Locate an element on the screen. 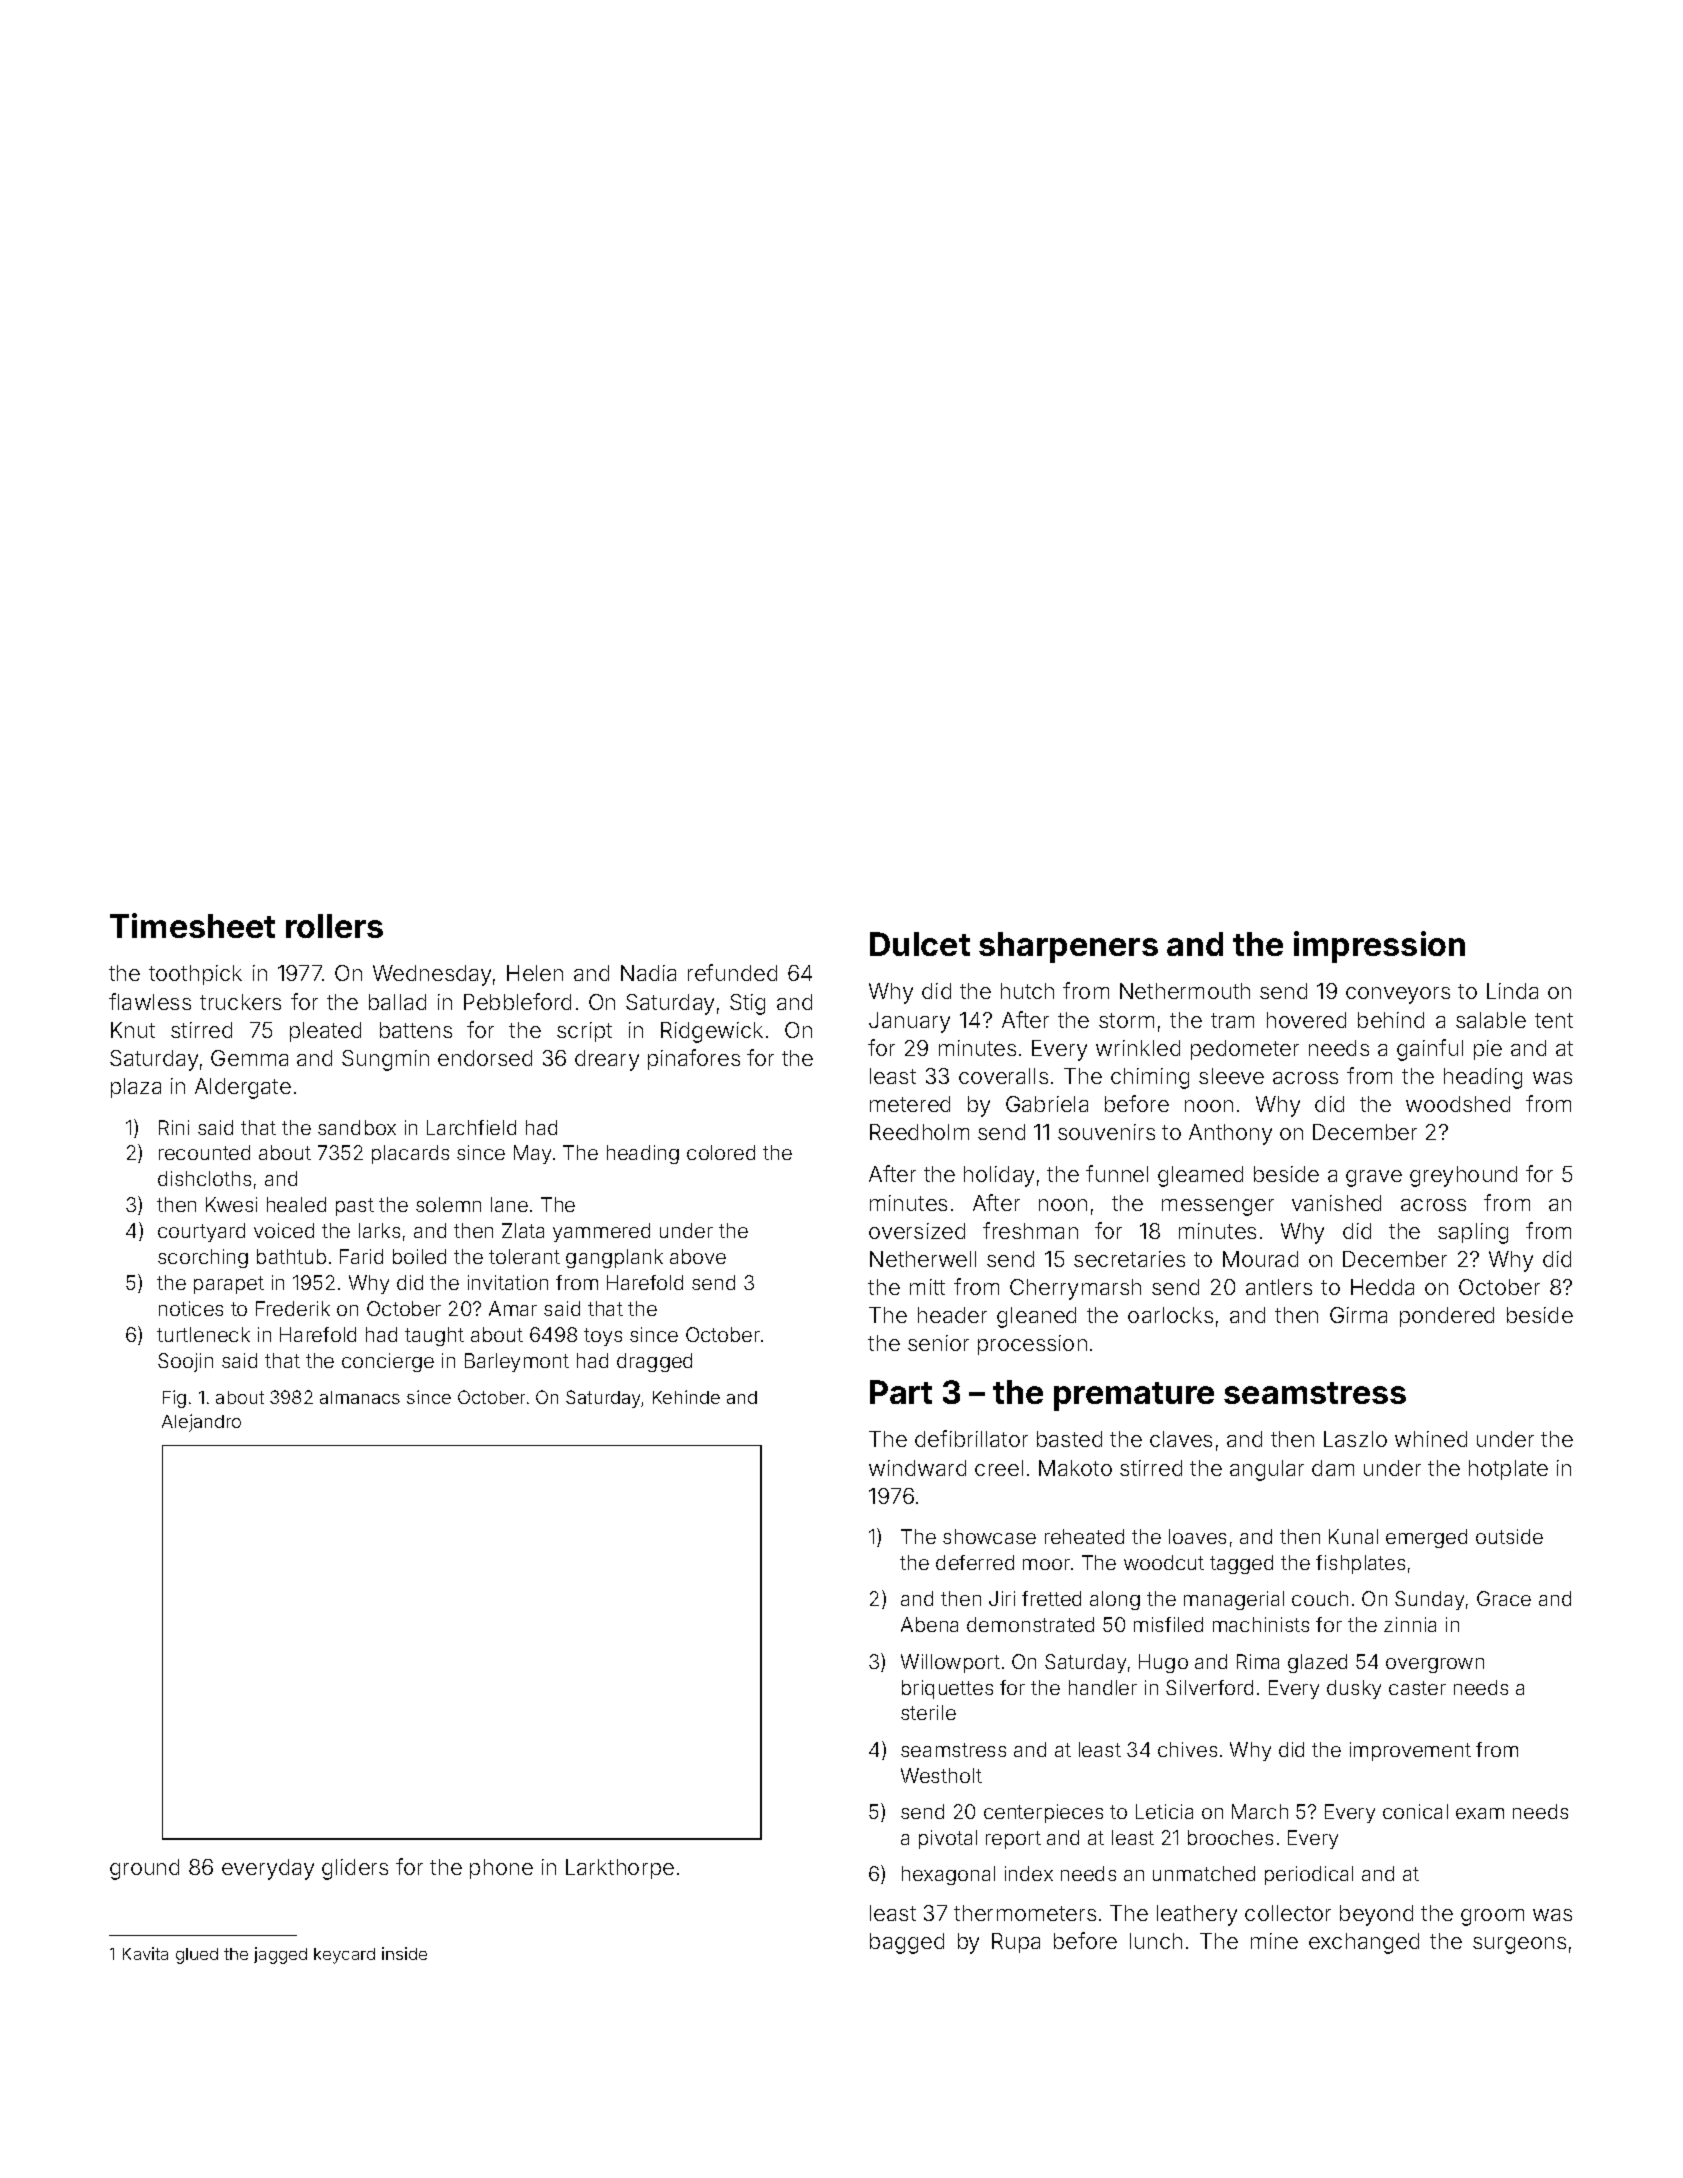 Image resolution: width=1683 pixels, height=2178 pixels. Silverford is located at coordinates (1209, 1687).
